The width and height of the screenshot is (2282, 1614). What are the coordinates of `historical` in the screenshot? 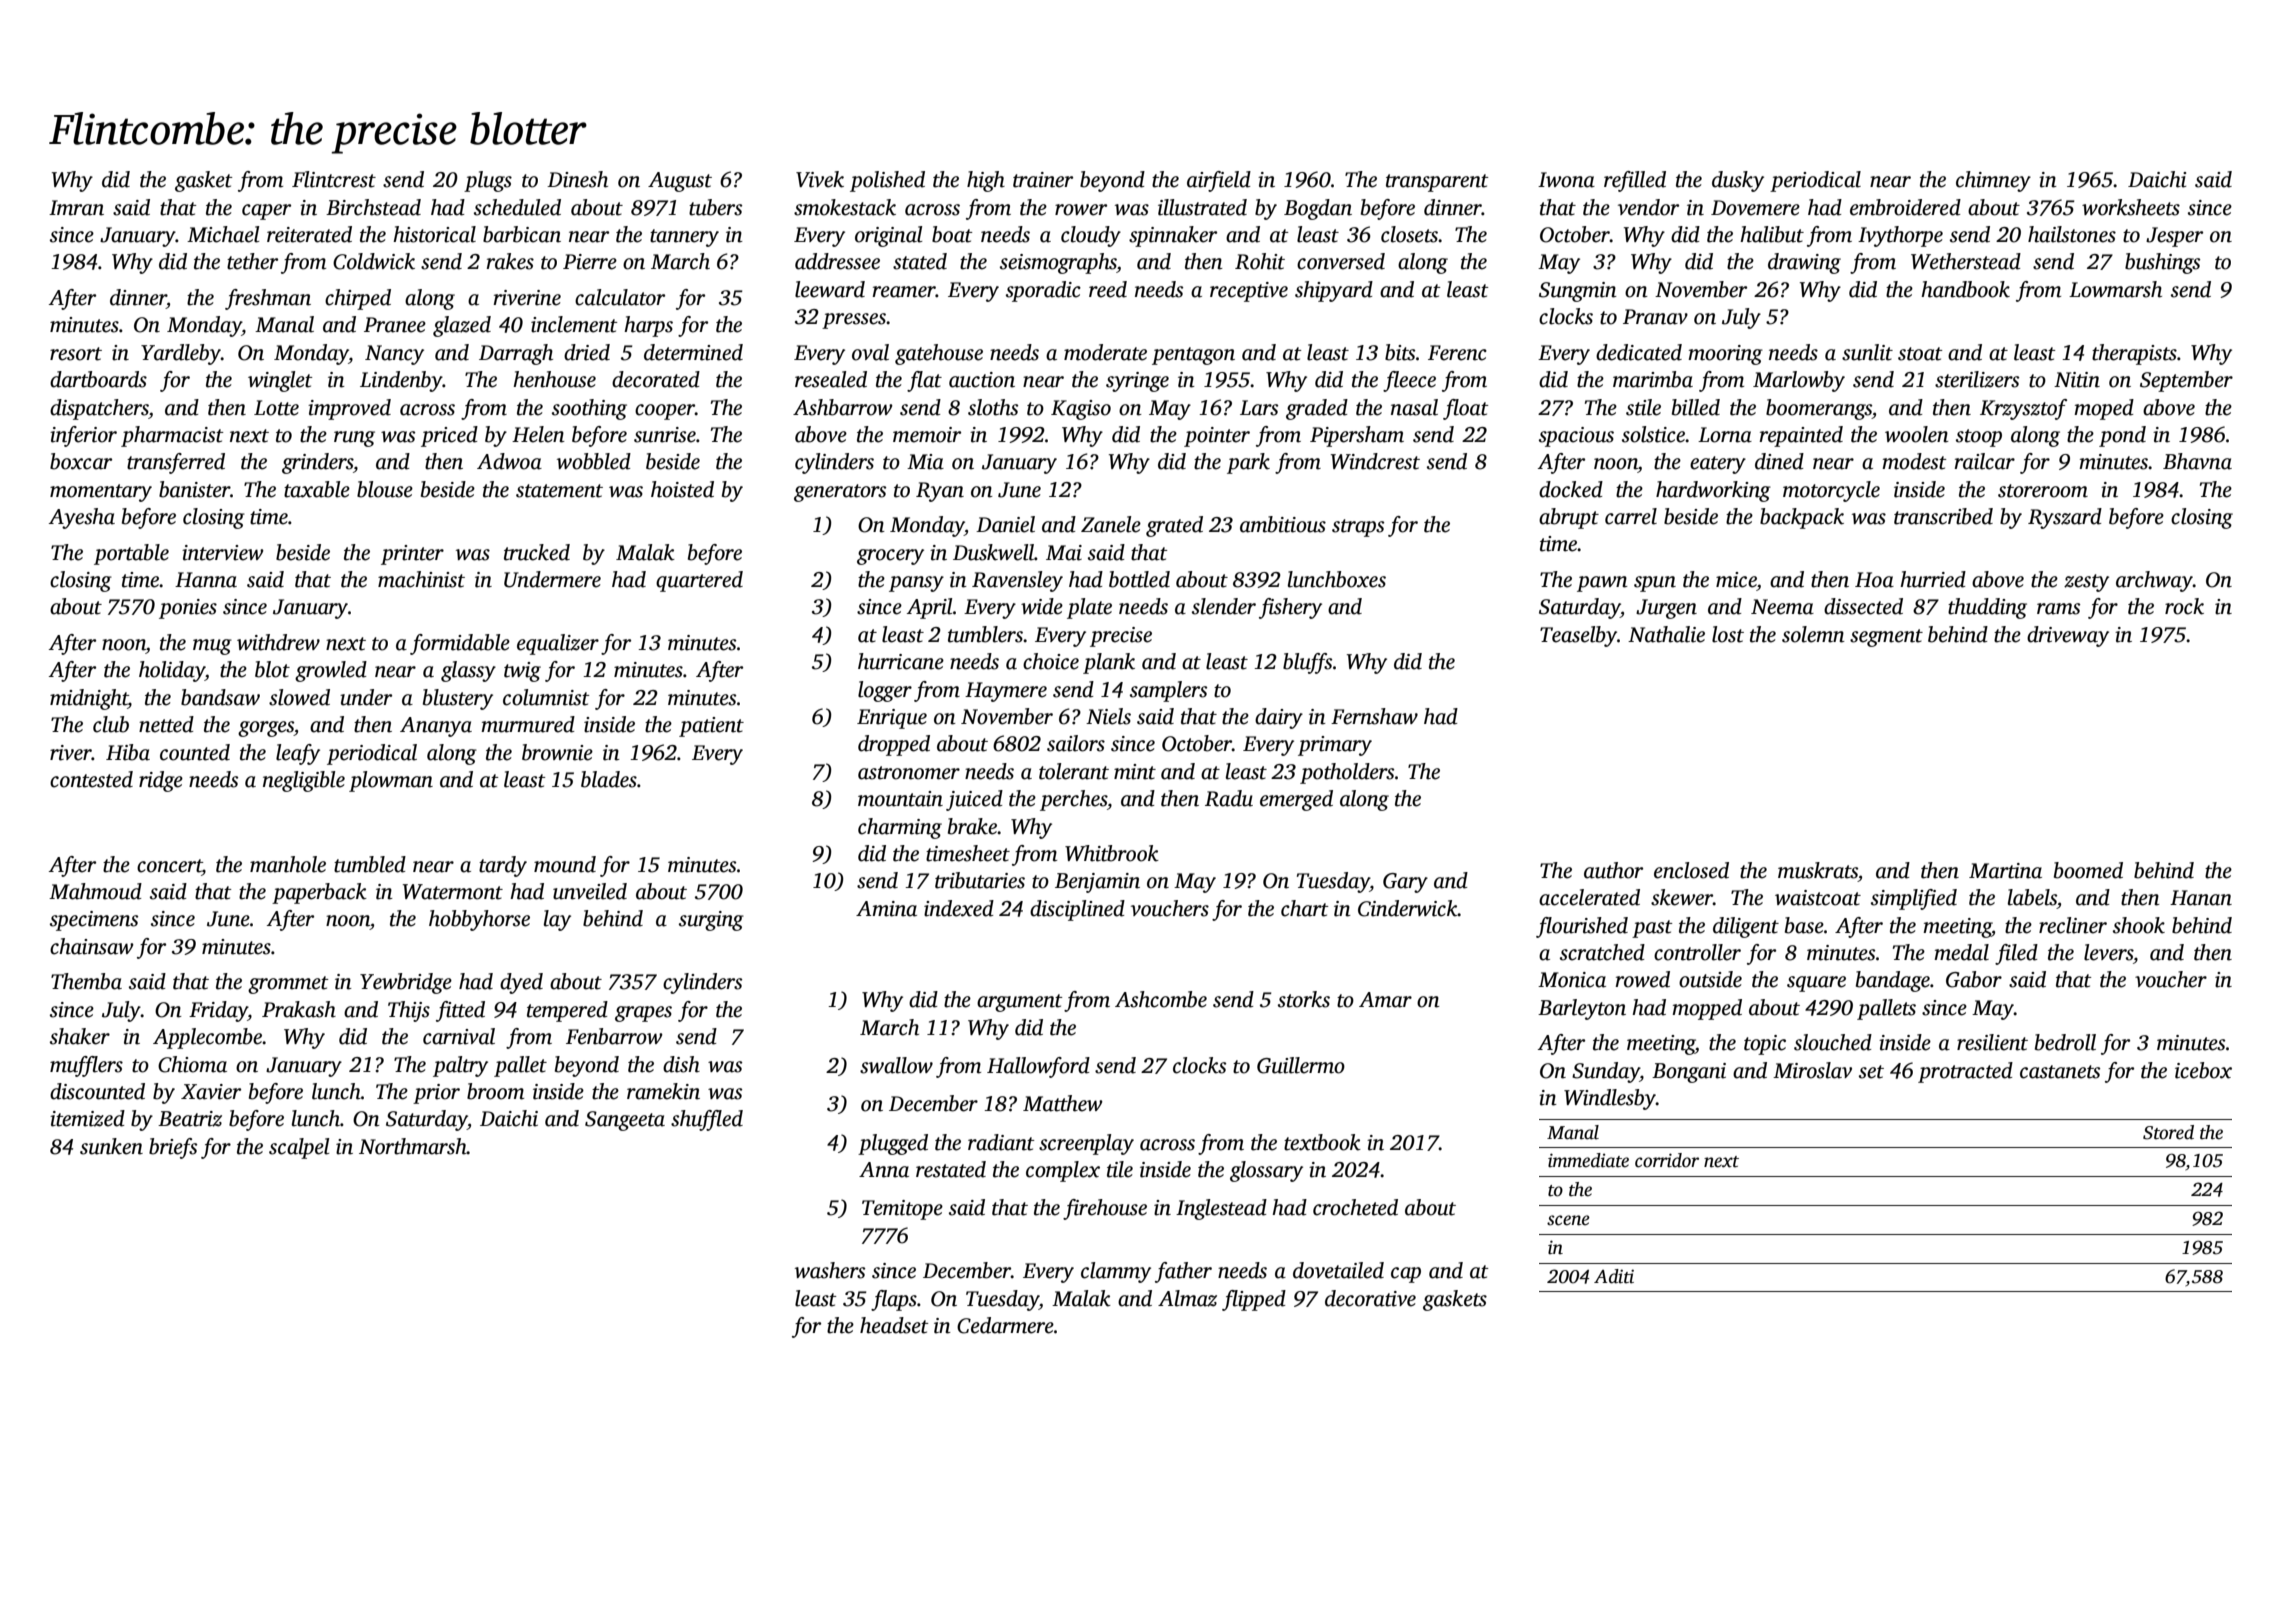 It's located at (434, 234).
